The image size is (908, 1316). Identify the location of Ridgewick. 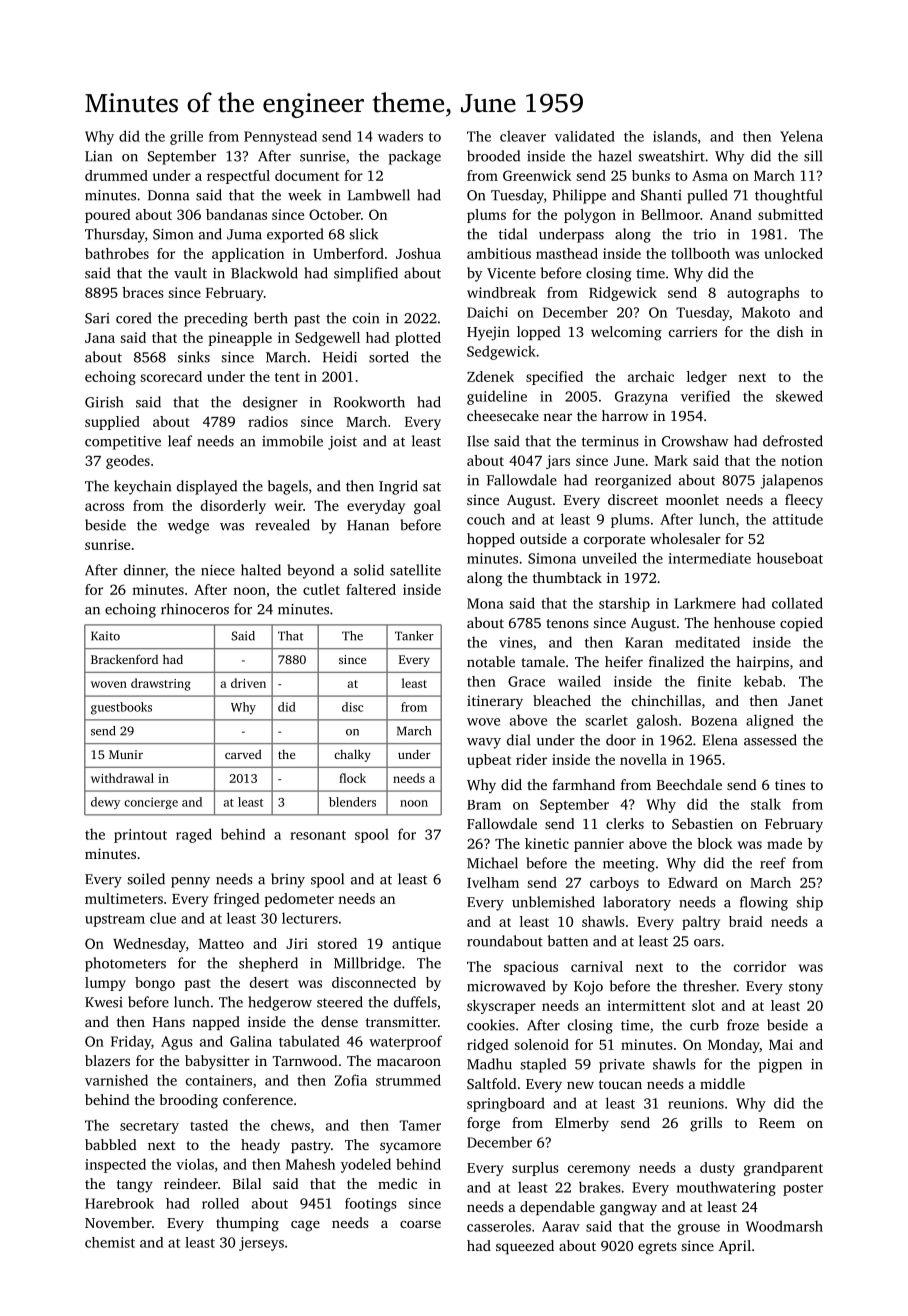
(623, 294).
